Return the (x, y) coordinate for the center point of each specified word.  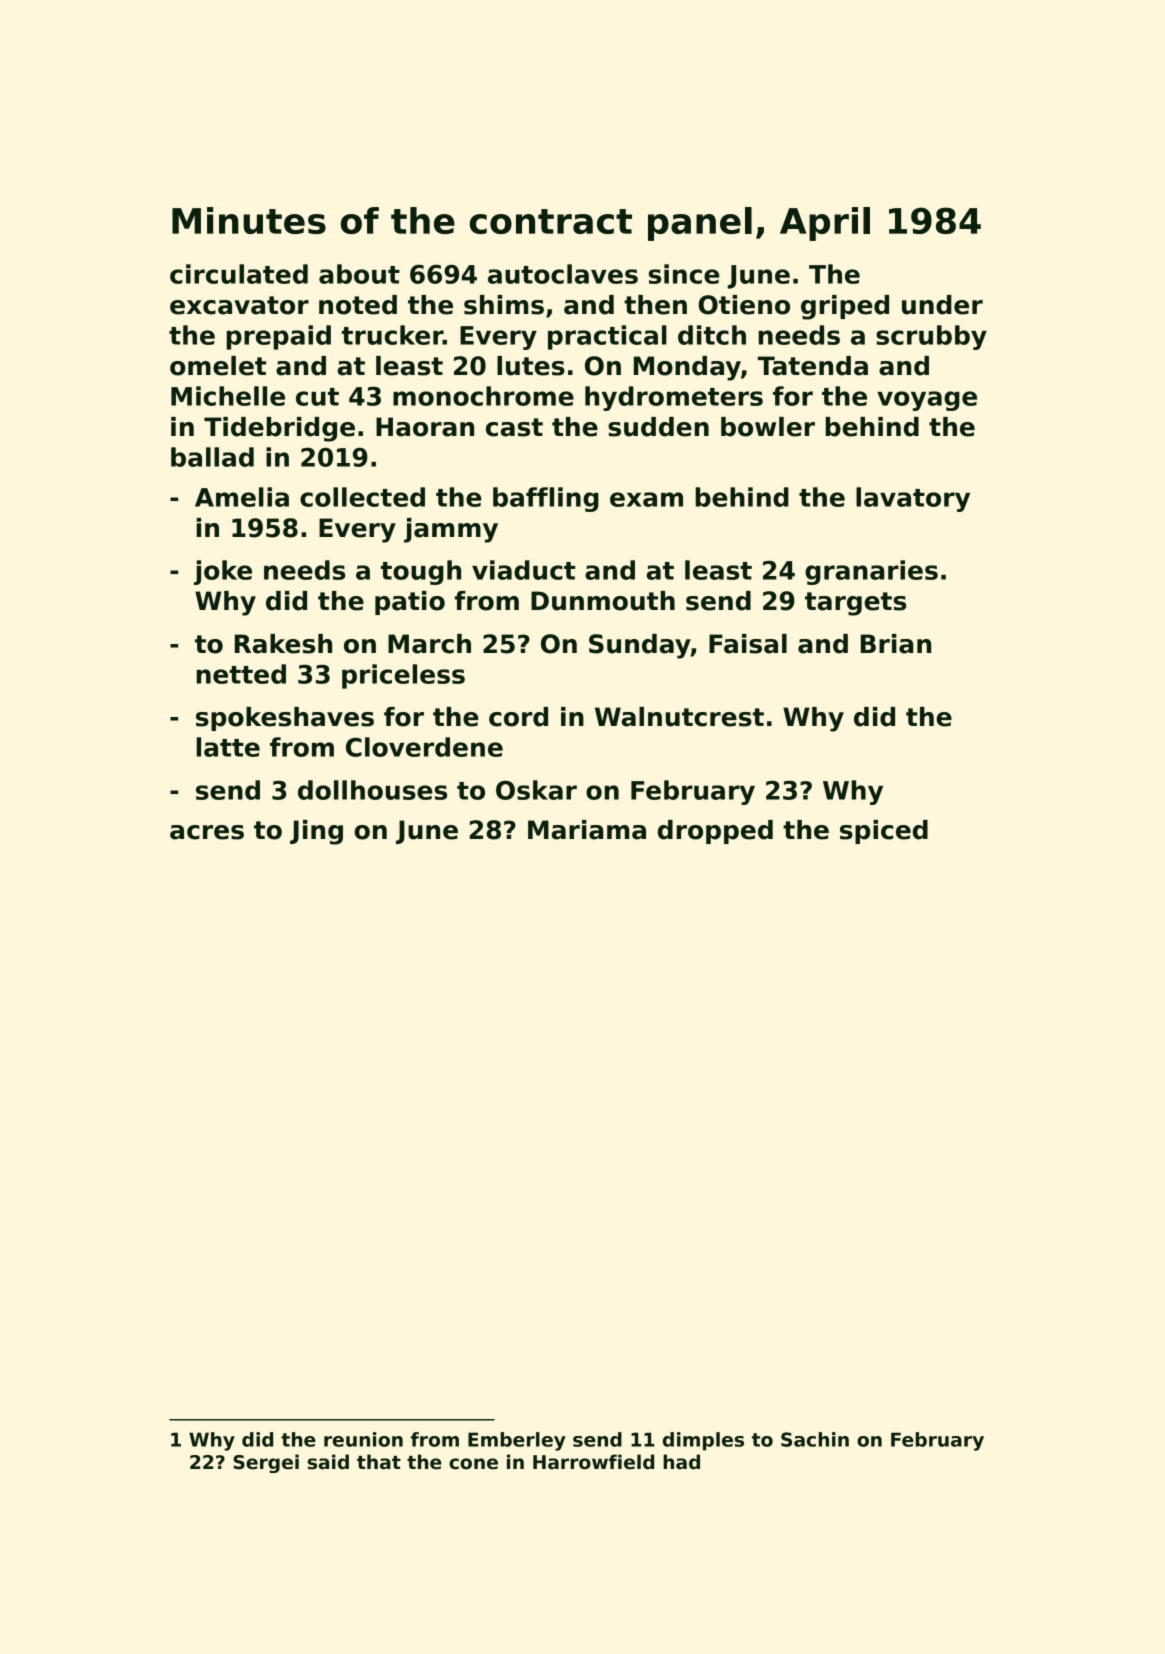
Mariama (587, 830)
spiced (884, 832)
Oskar (536, 790)
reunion (363, 1439)
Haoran (425, 427)
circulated (239, 274)
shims (504, 305)
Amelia (242, 497)
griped (845, 307)
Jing (316, 832)
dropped (715, 832)
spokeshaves (285, 719)
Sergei (266, 1463)
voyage (927, 401)
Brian (896, 644)
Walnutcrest (679, 717)
